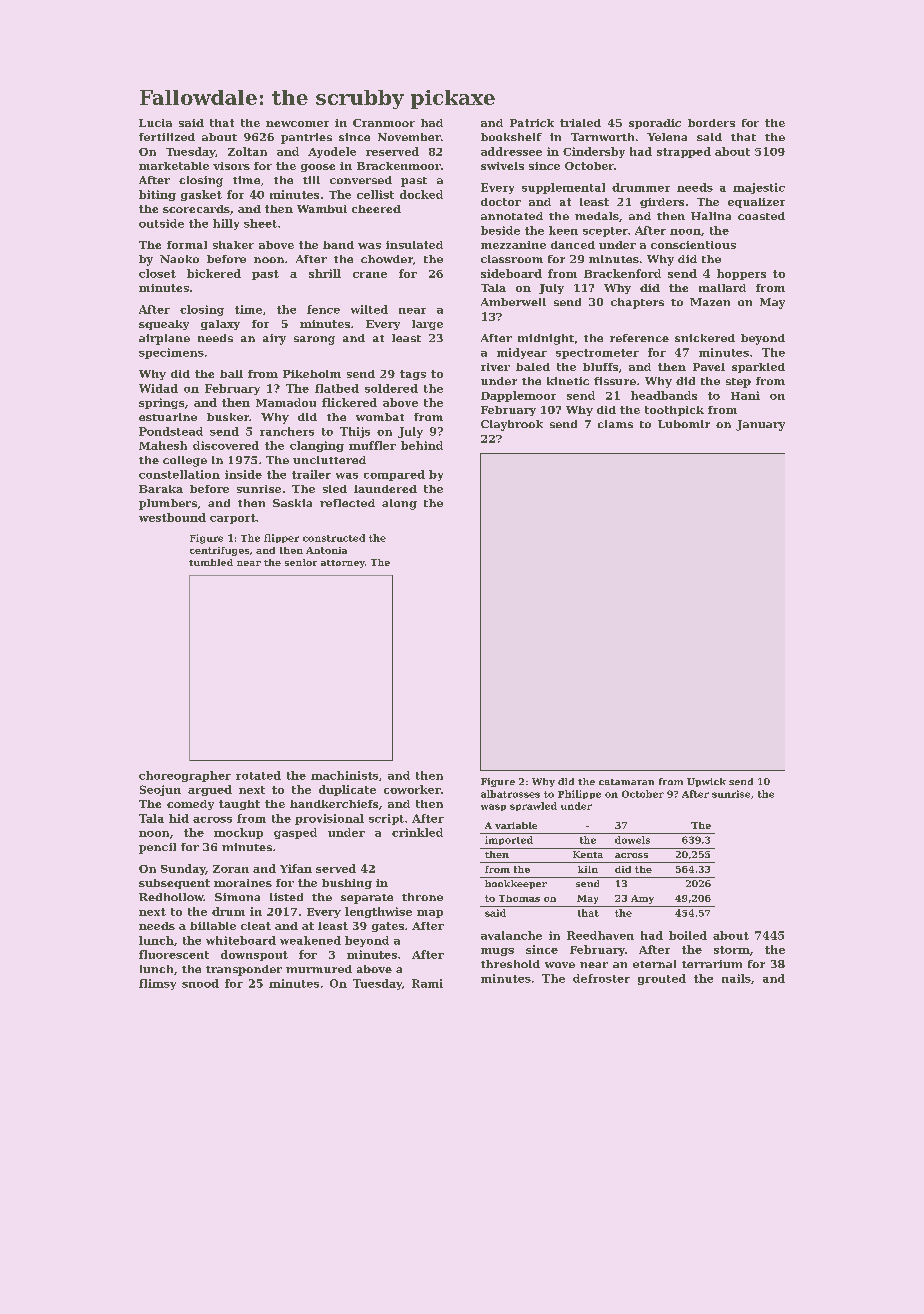 The image size is (924, 1314). I want to click on grouted, so click(662, 979).
